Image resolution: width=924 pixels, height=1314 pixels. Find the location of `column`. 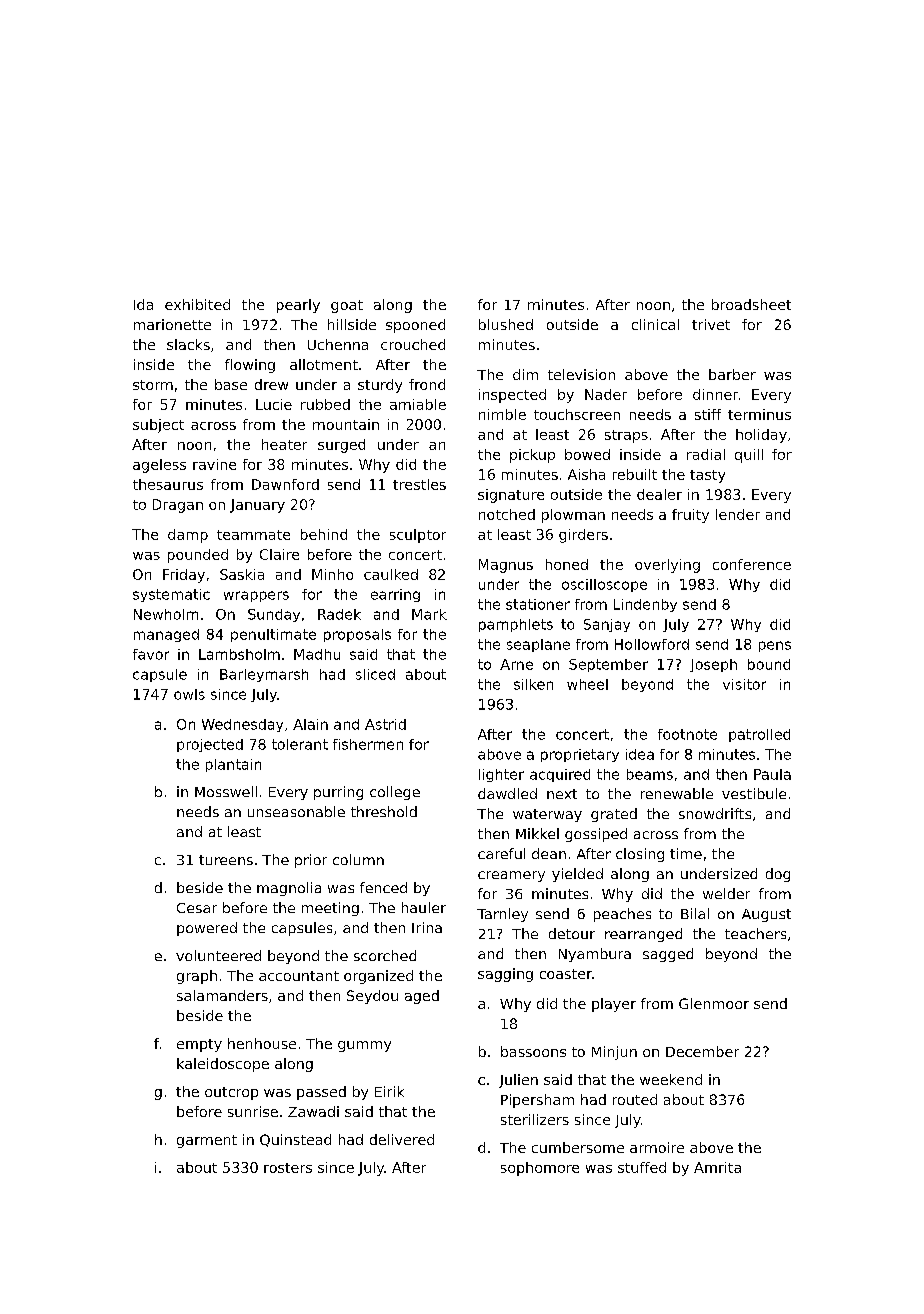

column is located at coordinates (358, 859).
